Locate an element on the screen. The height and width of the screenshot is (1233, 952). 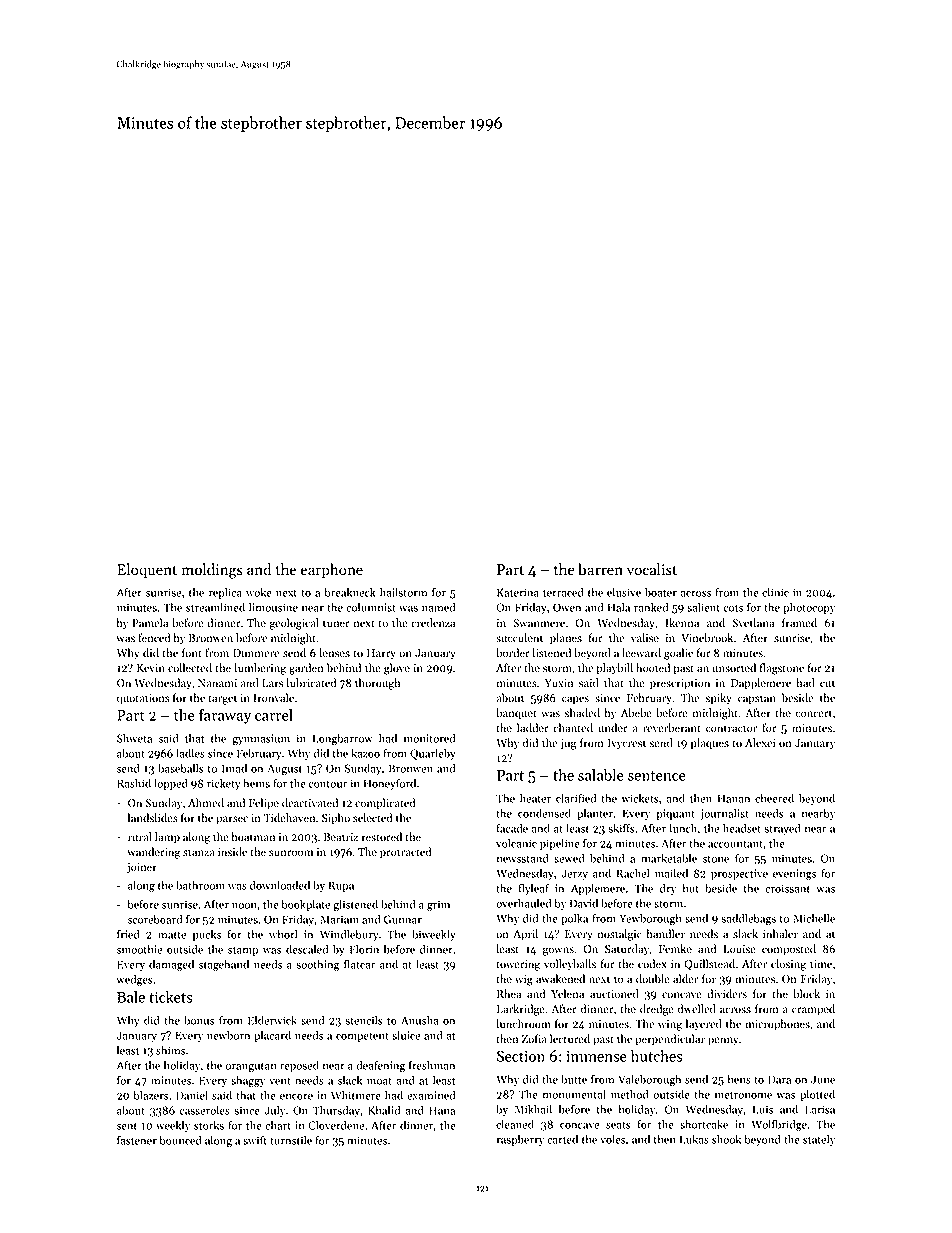
clinic is located at coordinates (775, 592).
